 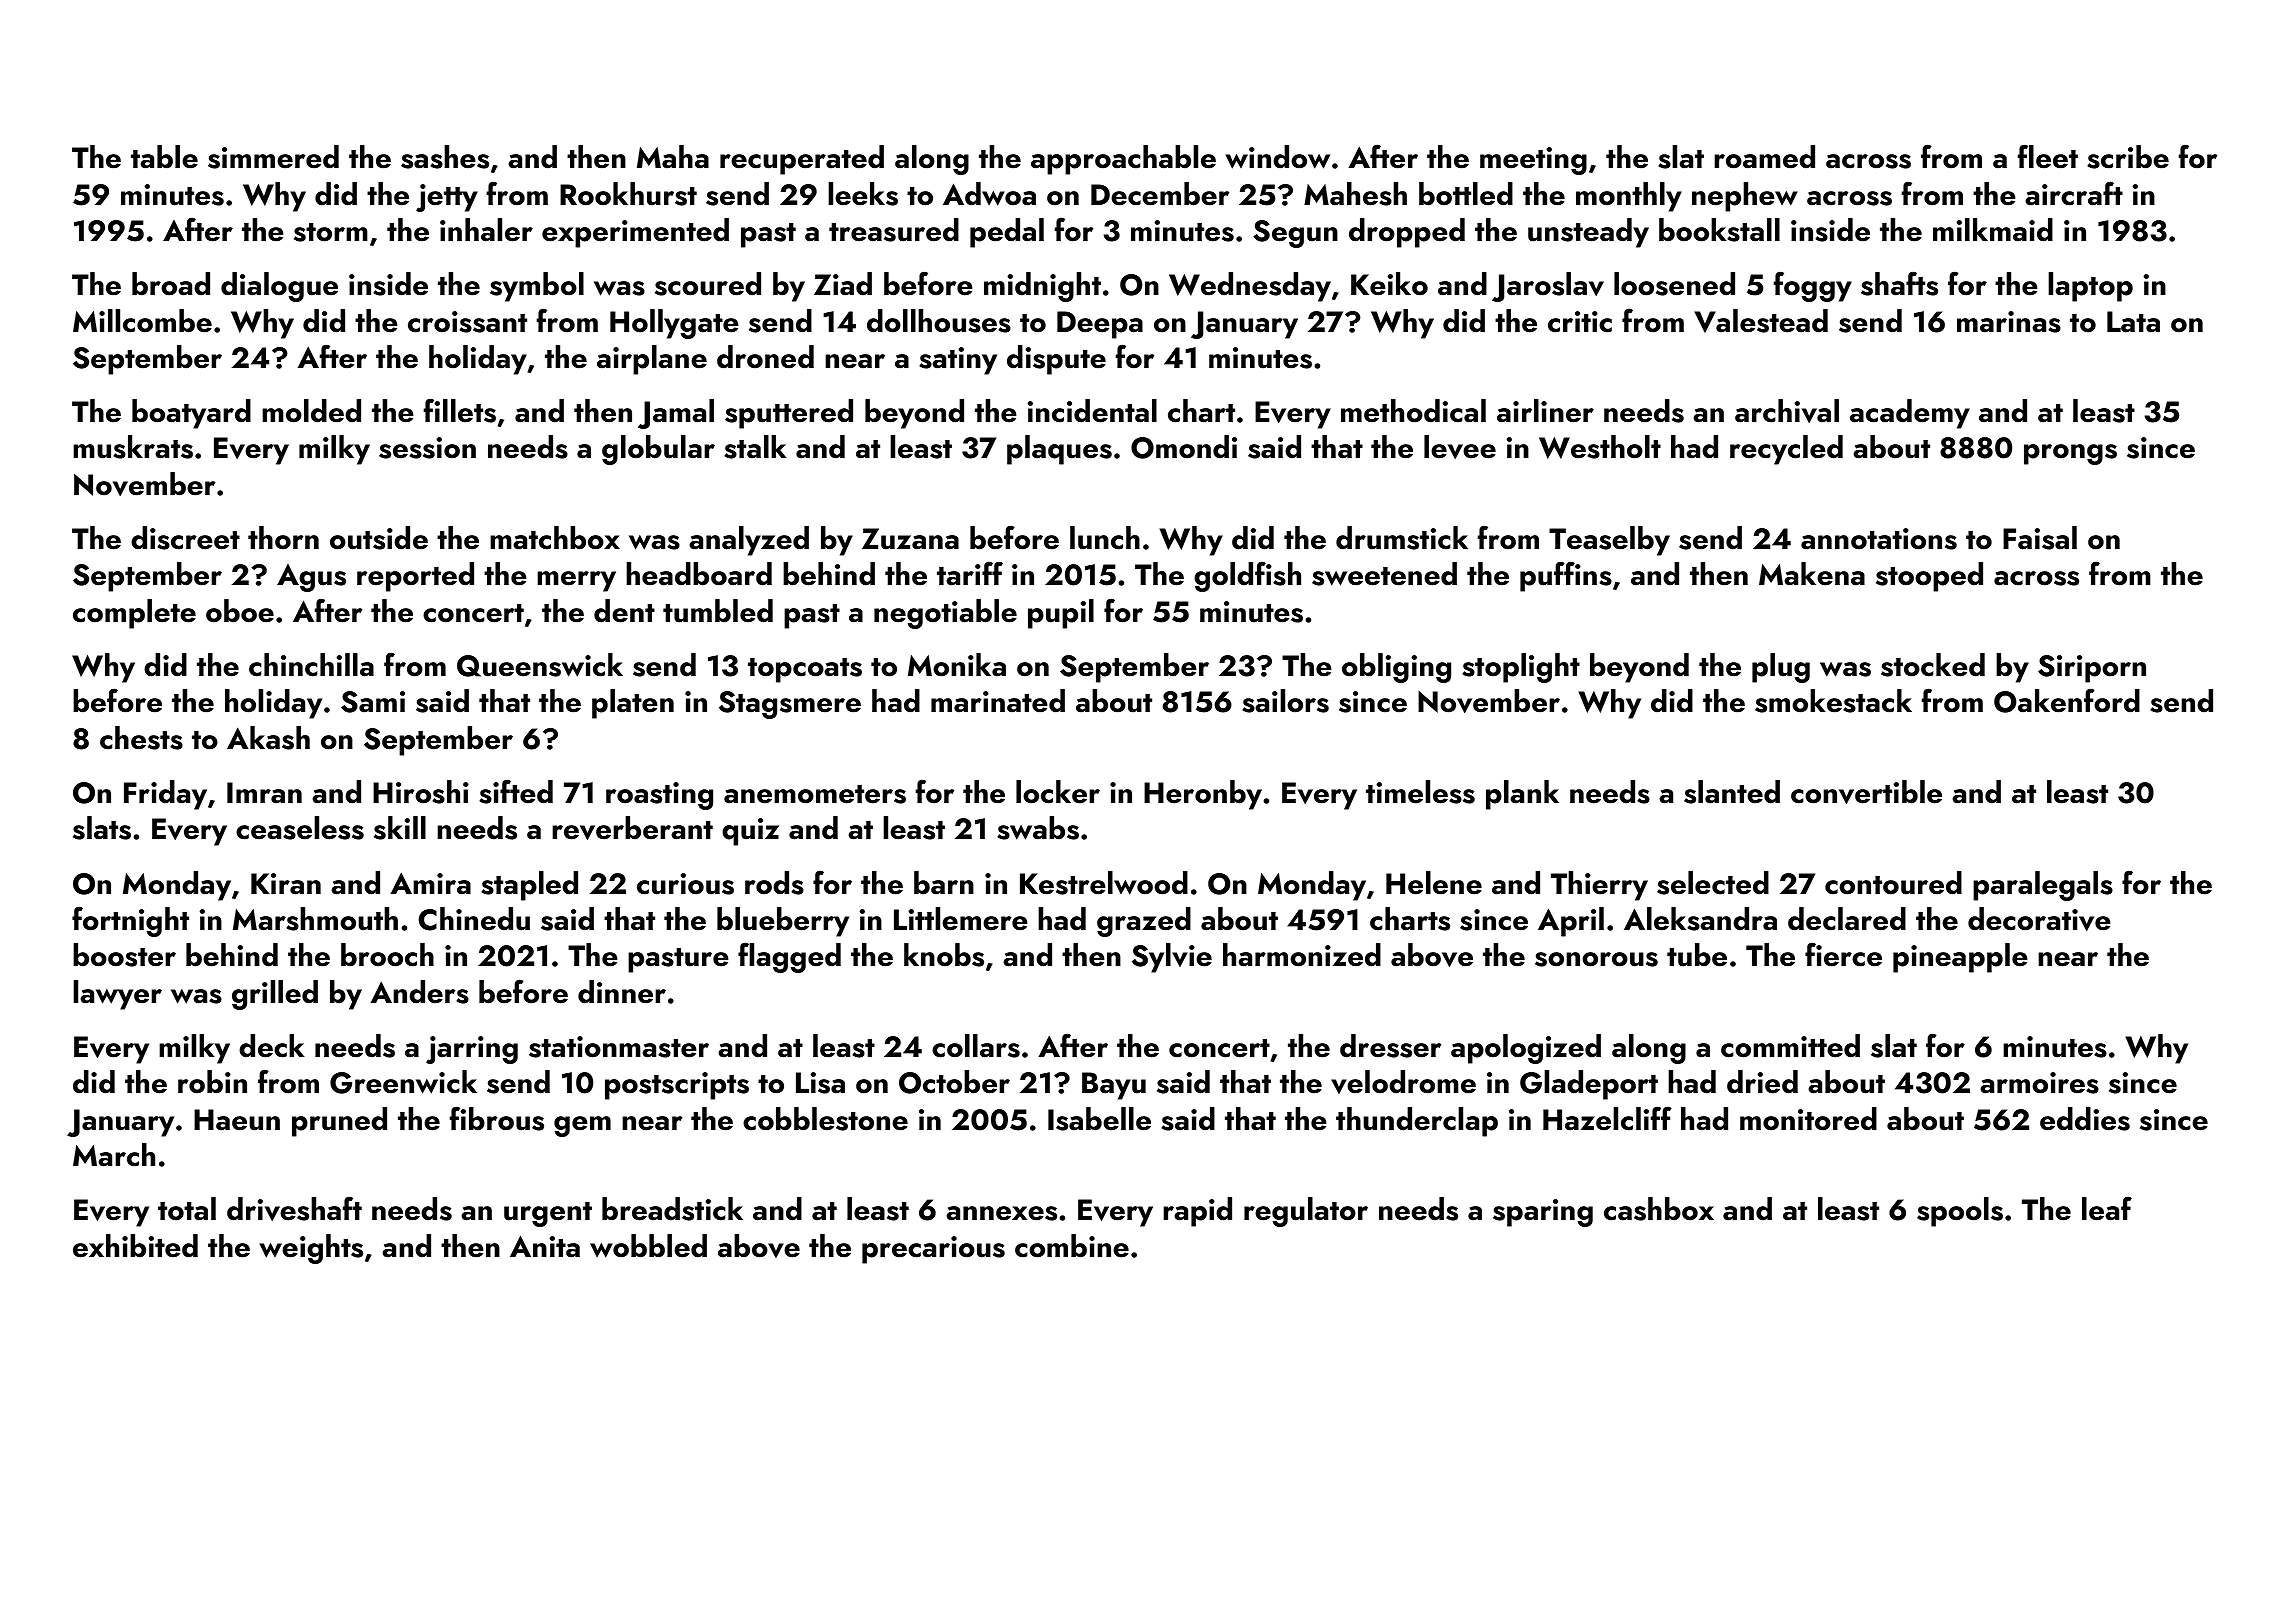 What do you see at coordinates (185, 538) in the screenshot?
I see `discreet` at bounding box center [185, 538].
